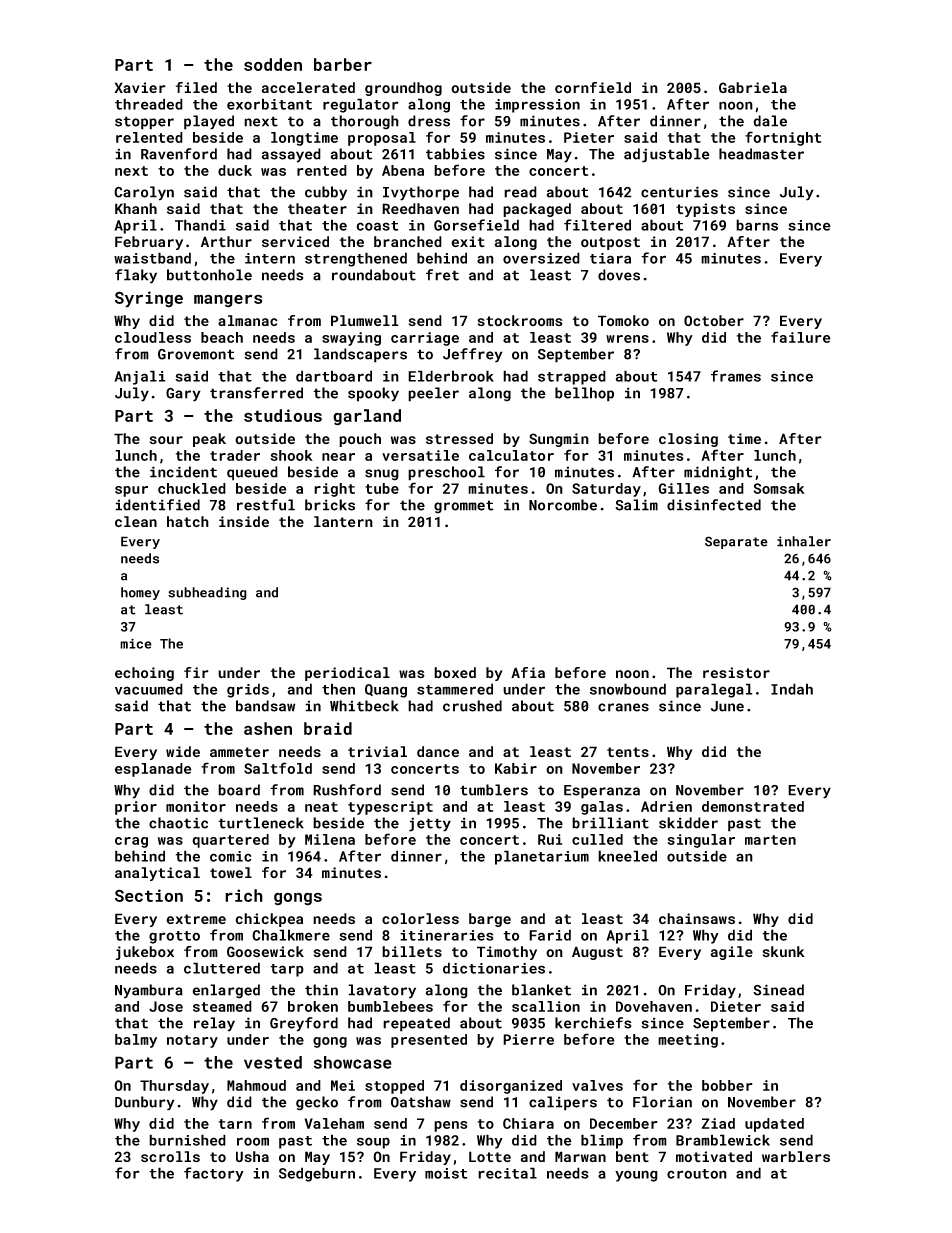  Describe the element at coordinates (593, 88) in the page. I see `cornfield` at that location.
